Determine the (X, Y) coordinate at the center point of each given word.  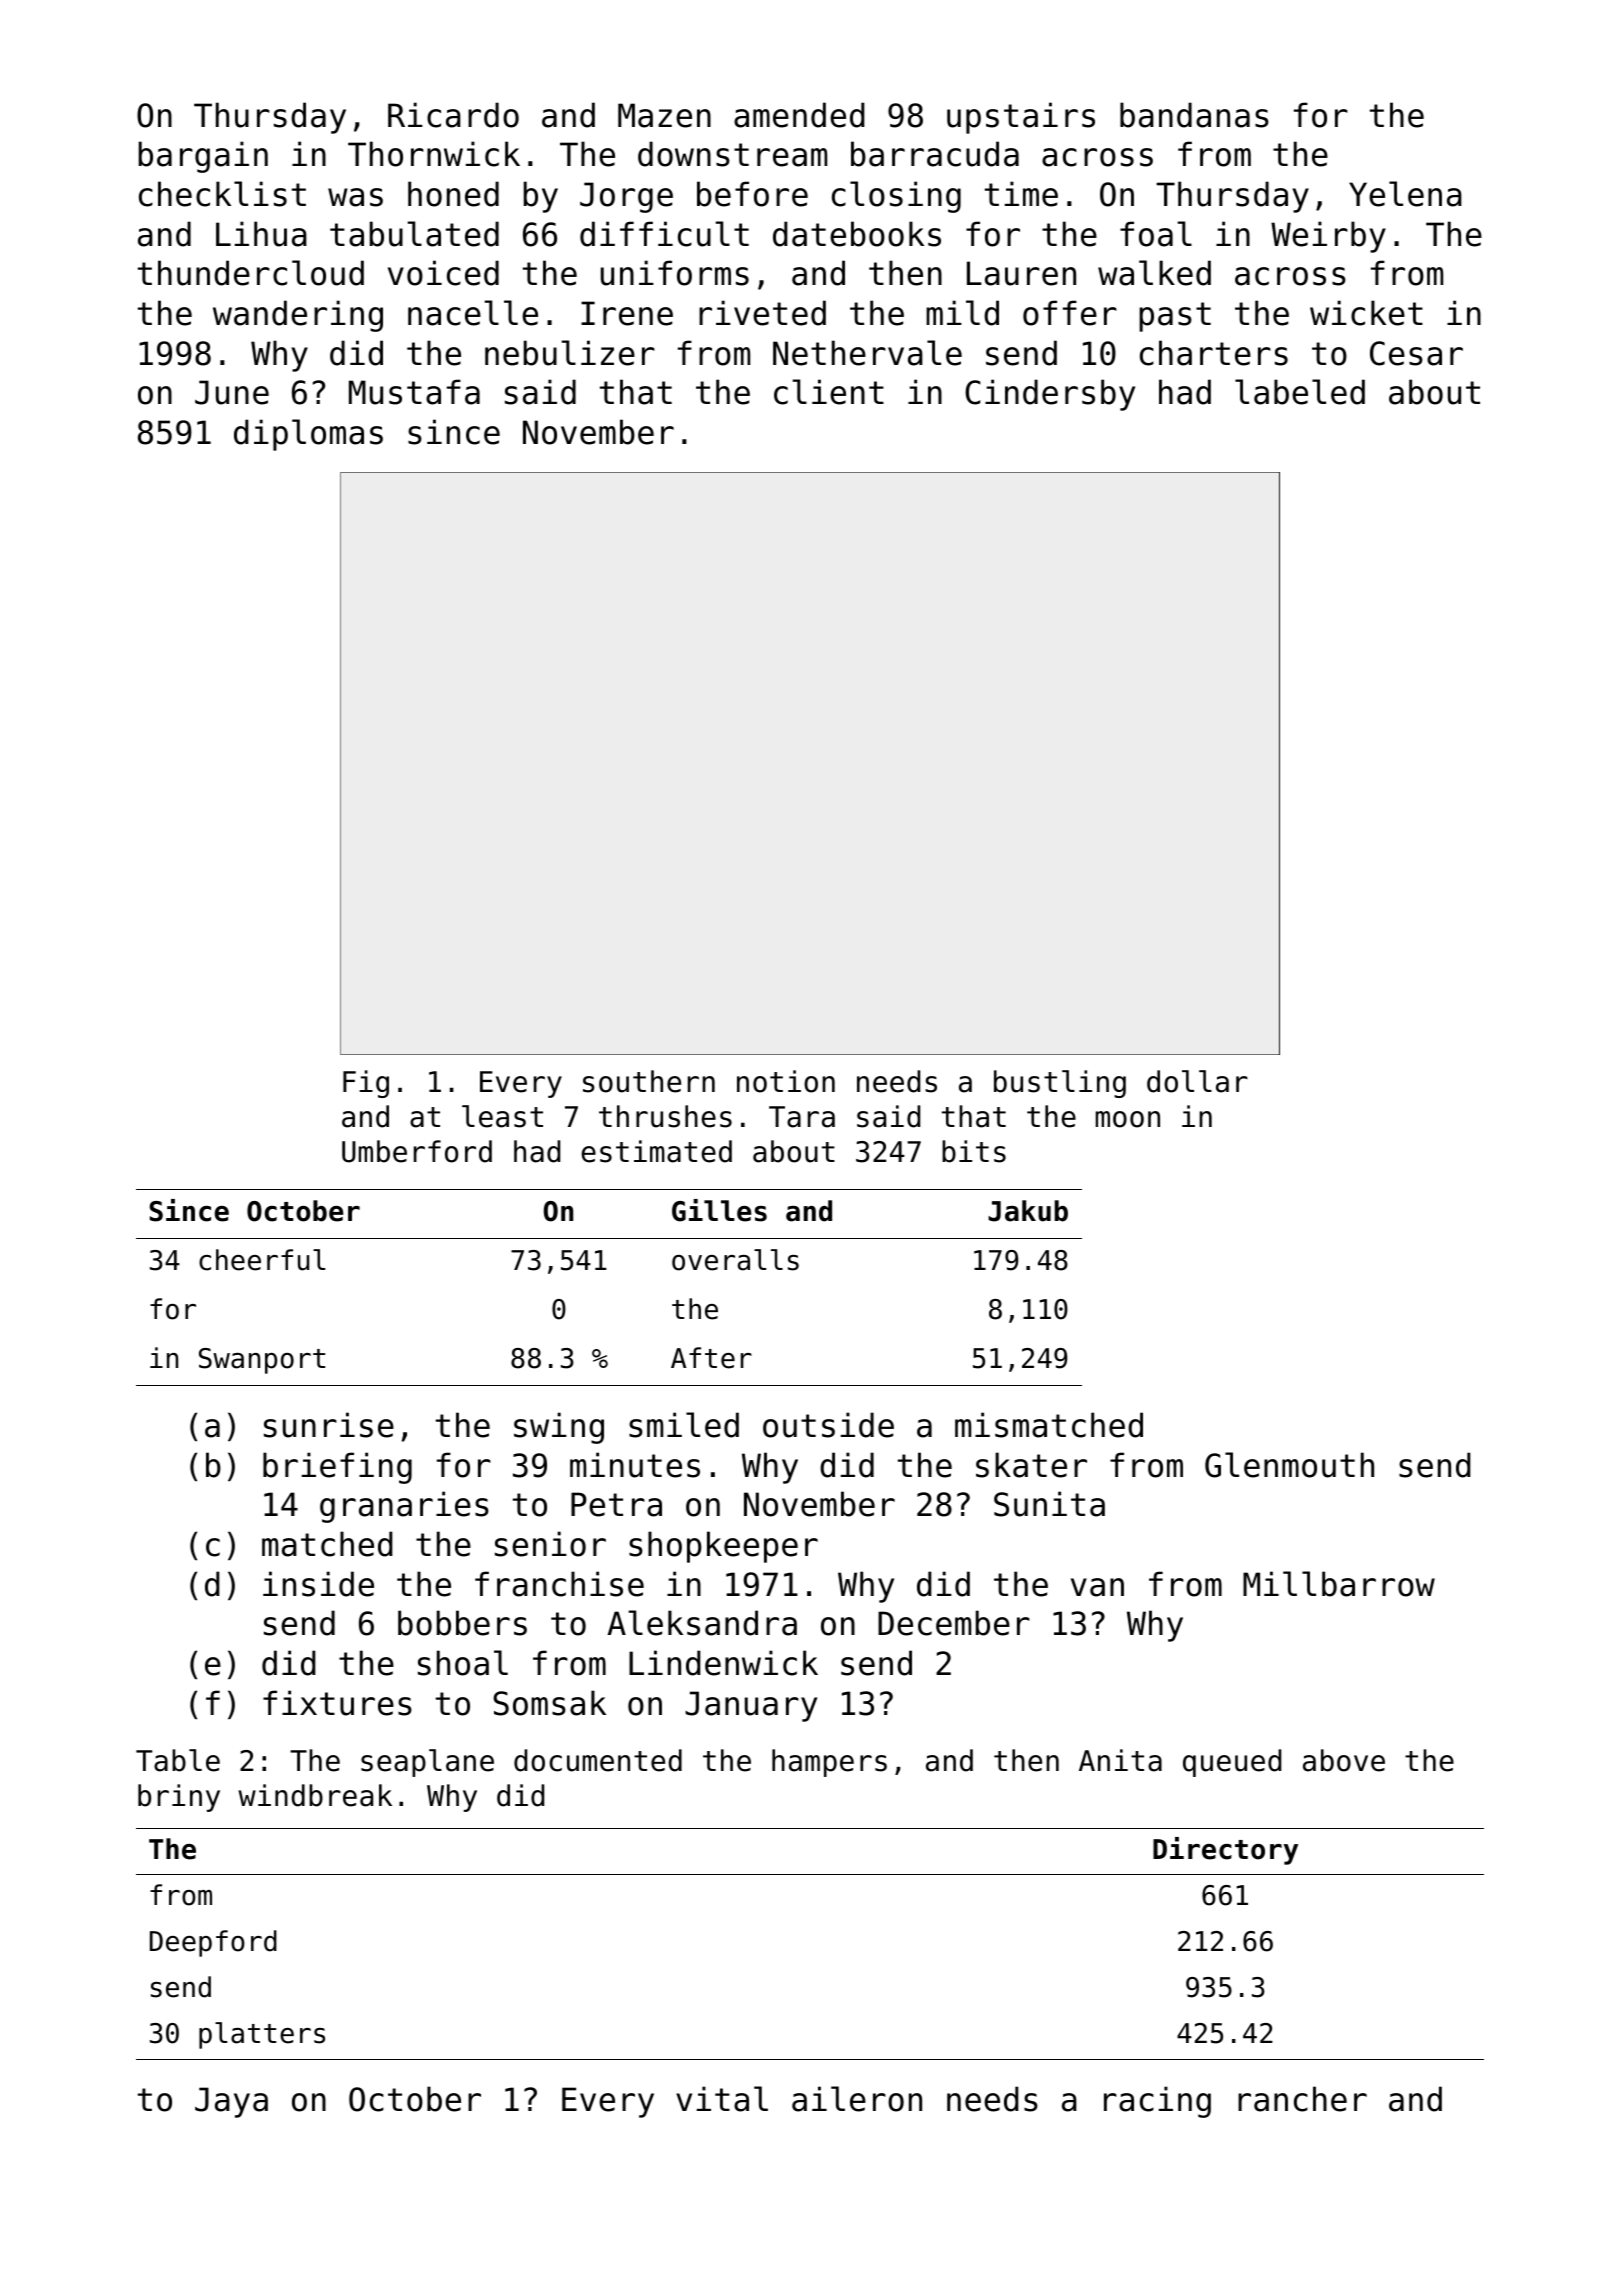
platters (262, 2035)
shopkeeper (723, 1547)
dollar (1197, 1081)
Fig (366, 1084)
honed (453, 194)
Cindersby (1050, 395)
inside (318, 1584)
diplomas (308, 435)
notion (786, 1081)
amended (799, 115)
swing (559, 1428)
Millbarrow (1339, 1584)
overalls (735, 1260)
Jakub (1028, 1211)
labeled (1300, 392)
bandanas (1194, 115)
